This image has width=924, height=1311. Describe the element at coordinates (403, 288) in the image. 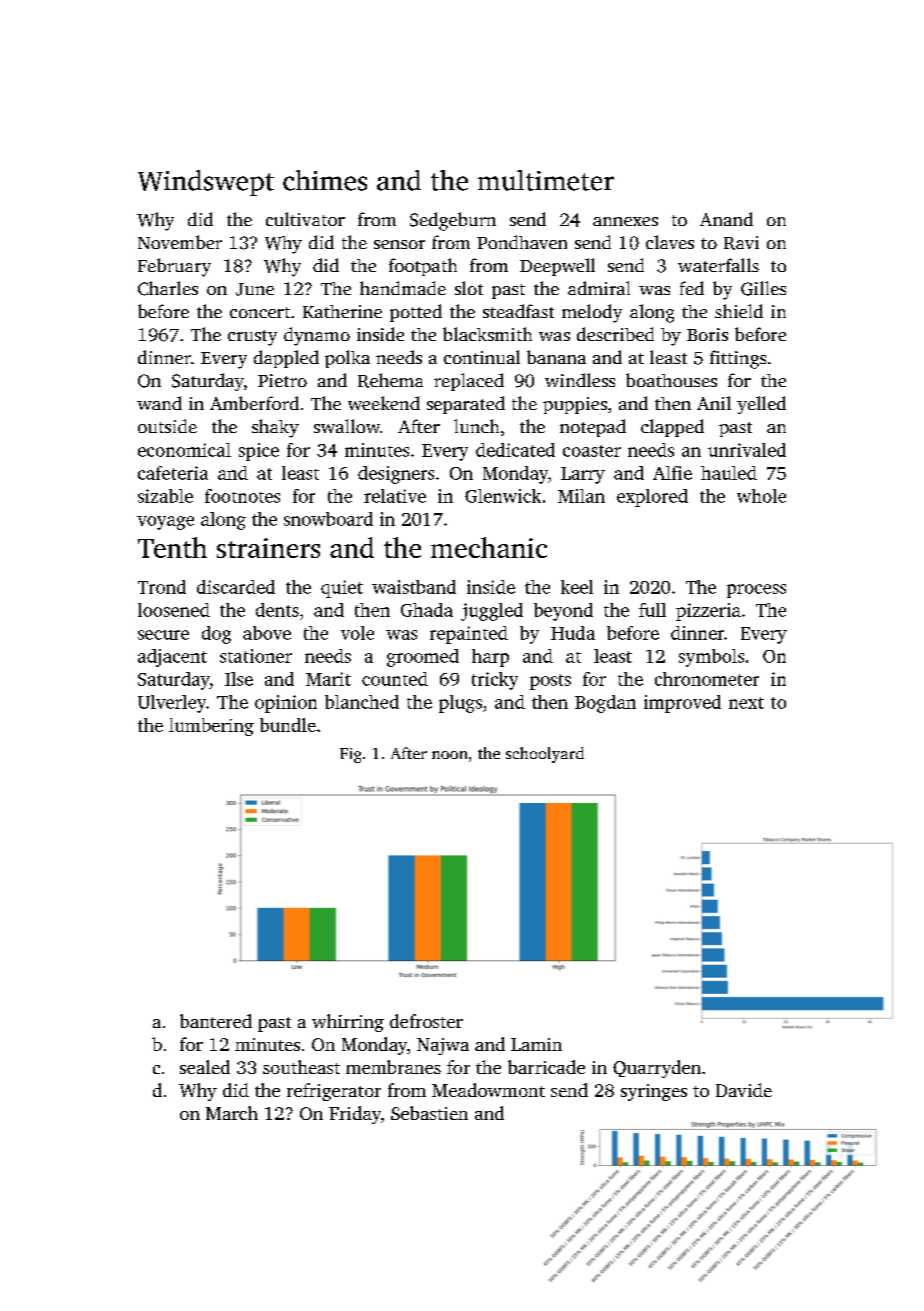

I see `handmade` at that location.
